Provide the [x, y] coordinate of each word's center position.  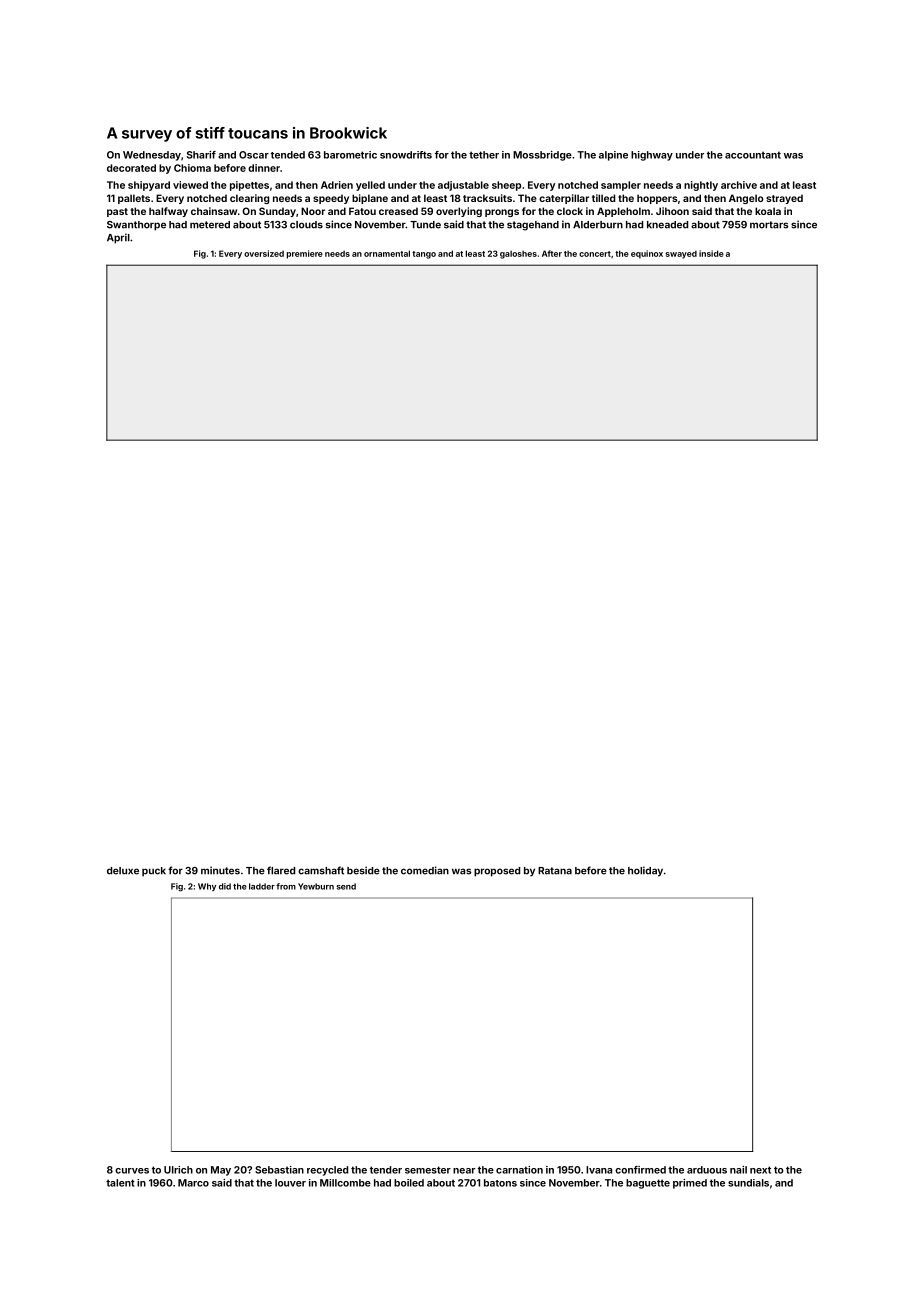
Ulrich [178, 1170]
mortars [769, 225]
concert [595, 254]
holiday [645, 871]
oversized [264, 253]
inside [711, 253]
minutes [220, 870]
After [552, 253]
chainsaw [214, 211]
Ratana [555, 871]
